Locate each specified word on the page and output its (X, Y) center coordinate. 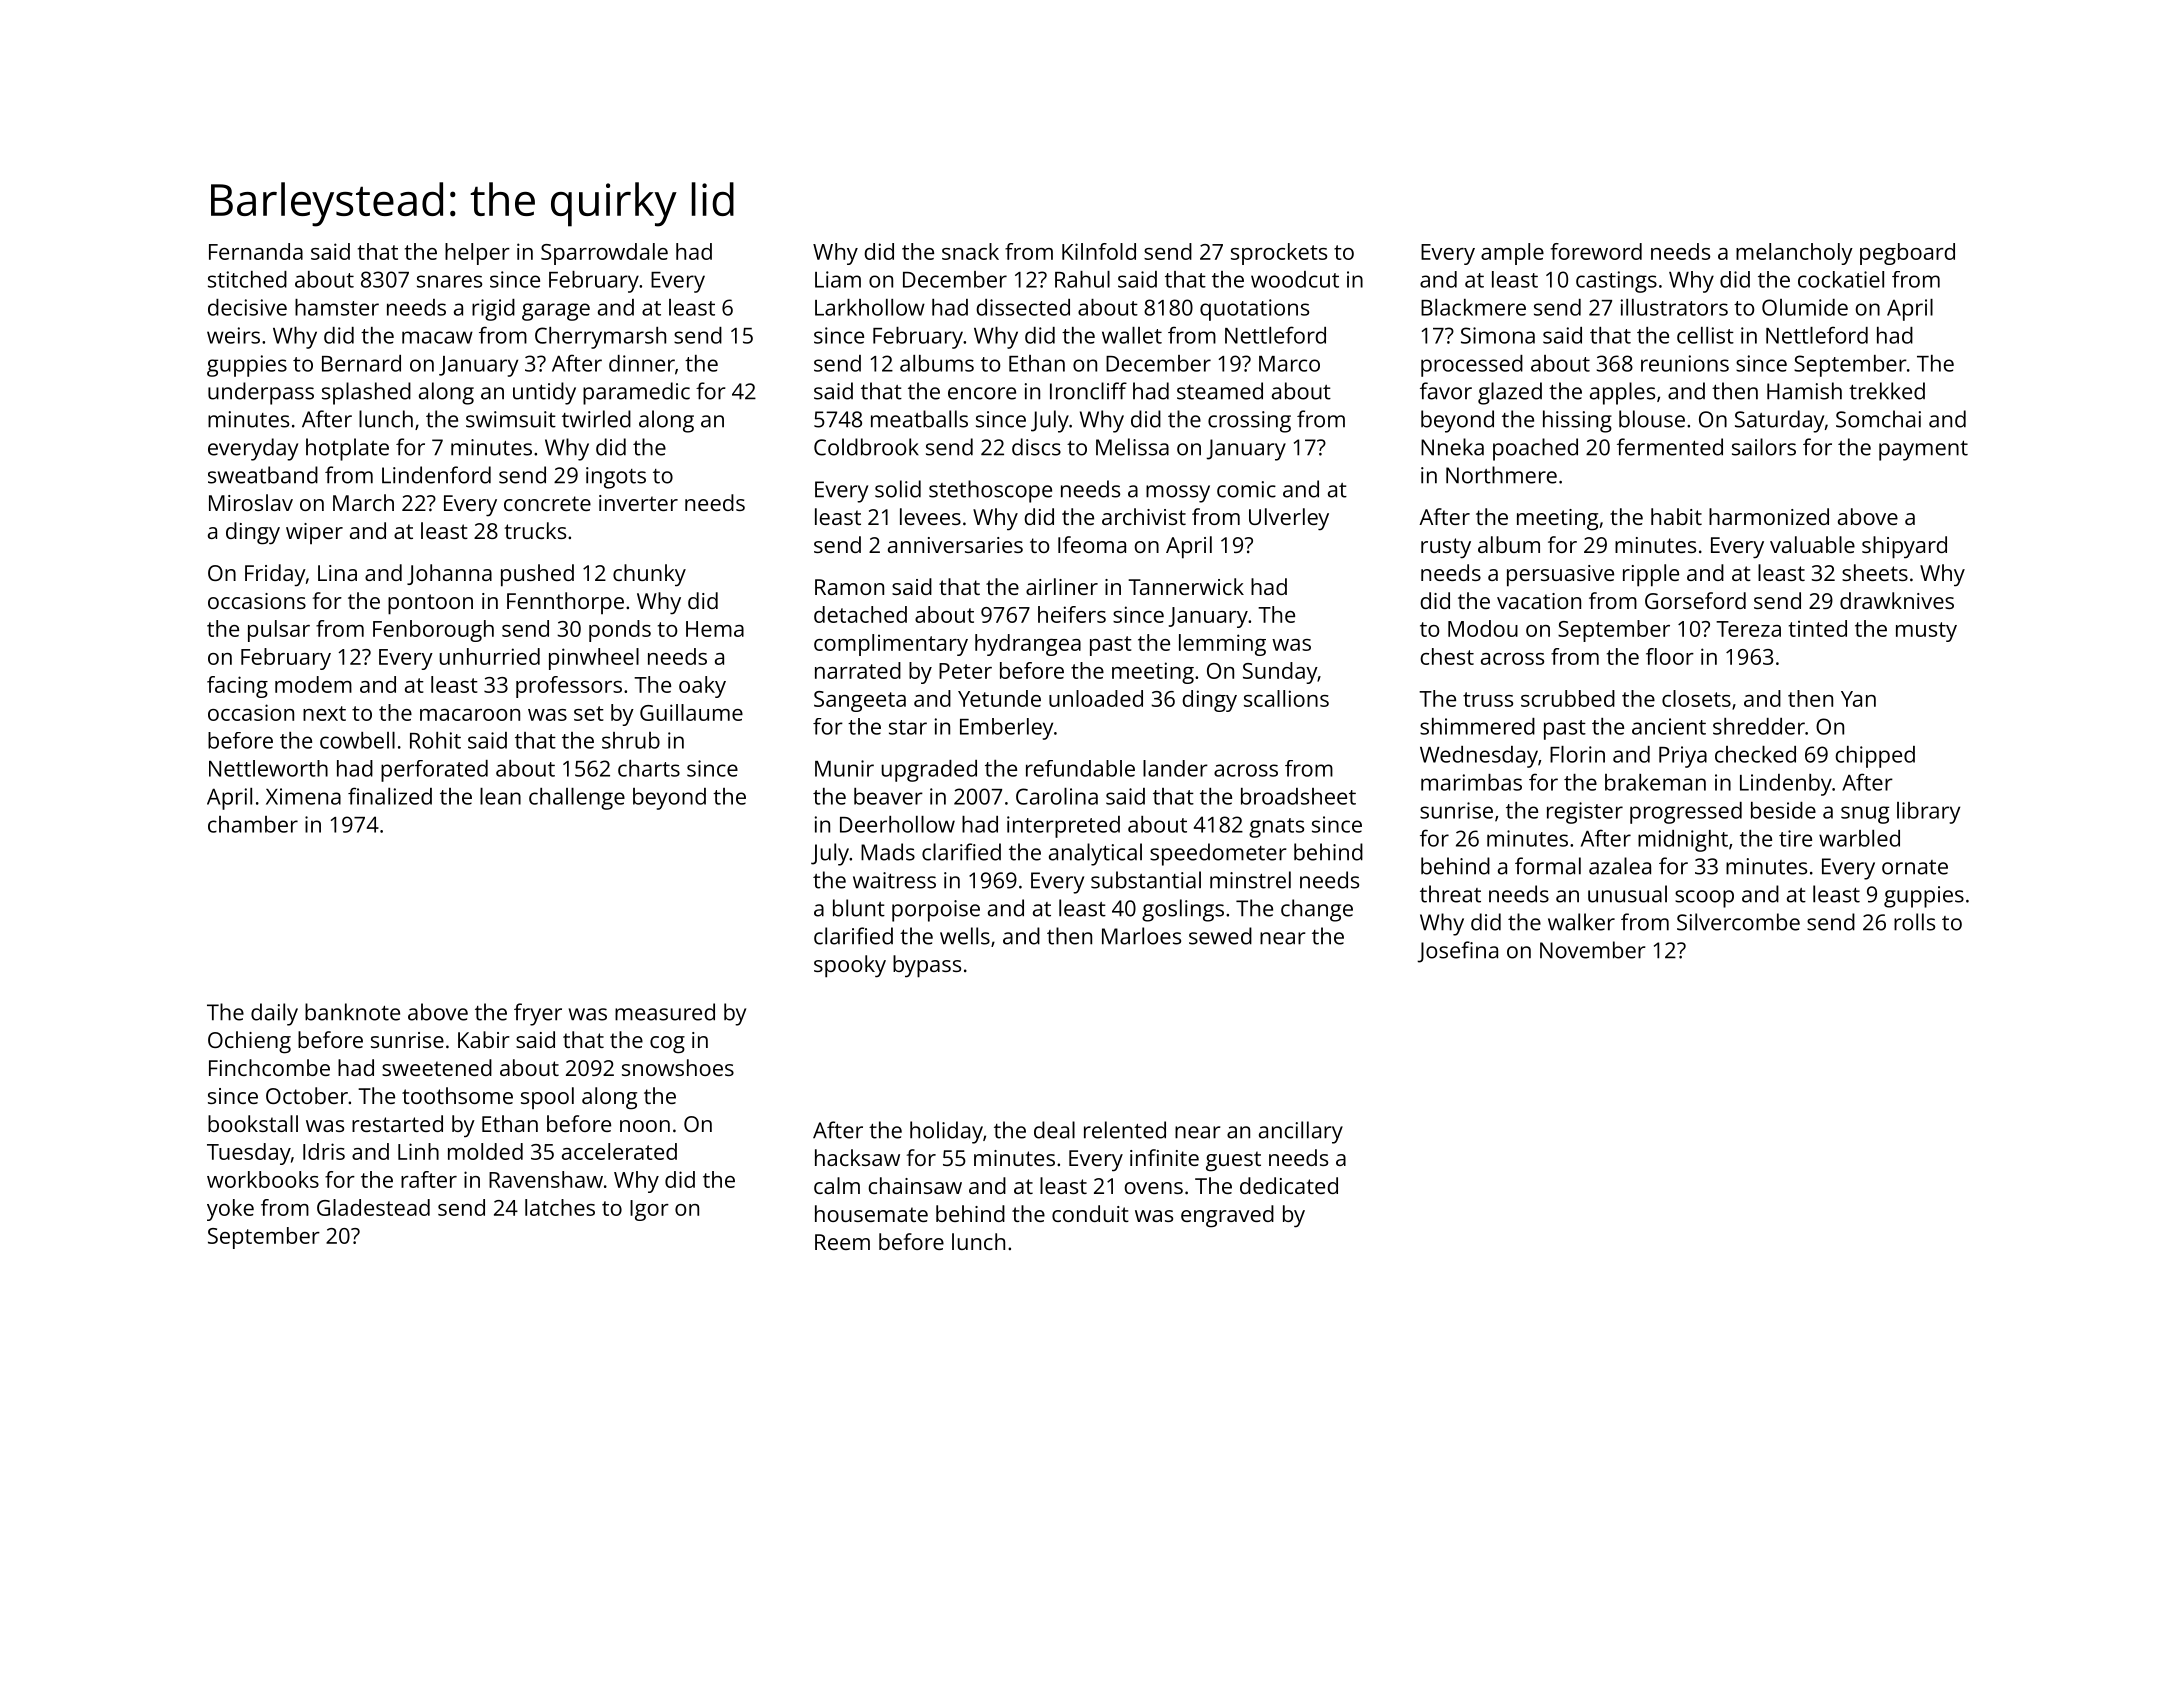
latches (560, 1207)
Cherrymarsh (600, 338)
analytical (1095, 854)
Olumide (1805, 307)
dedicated (1289, 1185)
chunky (649, 575)
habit (1676, 516)
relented (1125, 1130)
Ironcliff (1088, 391)
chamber (253, 824)
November (1593, 950)
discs (1036, 447)
